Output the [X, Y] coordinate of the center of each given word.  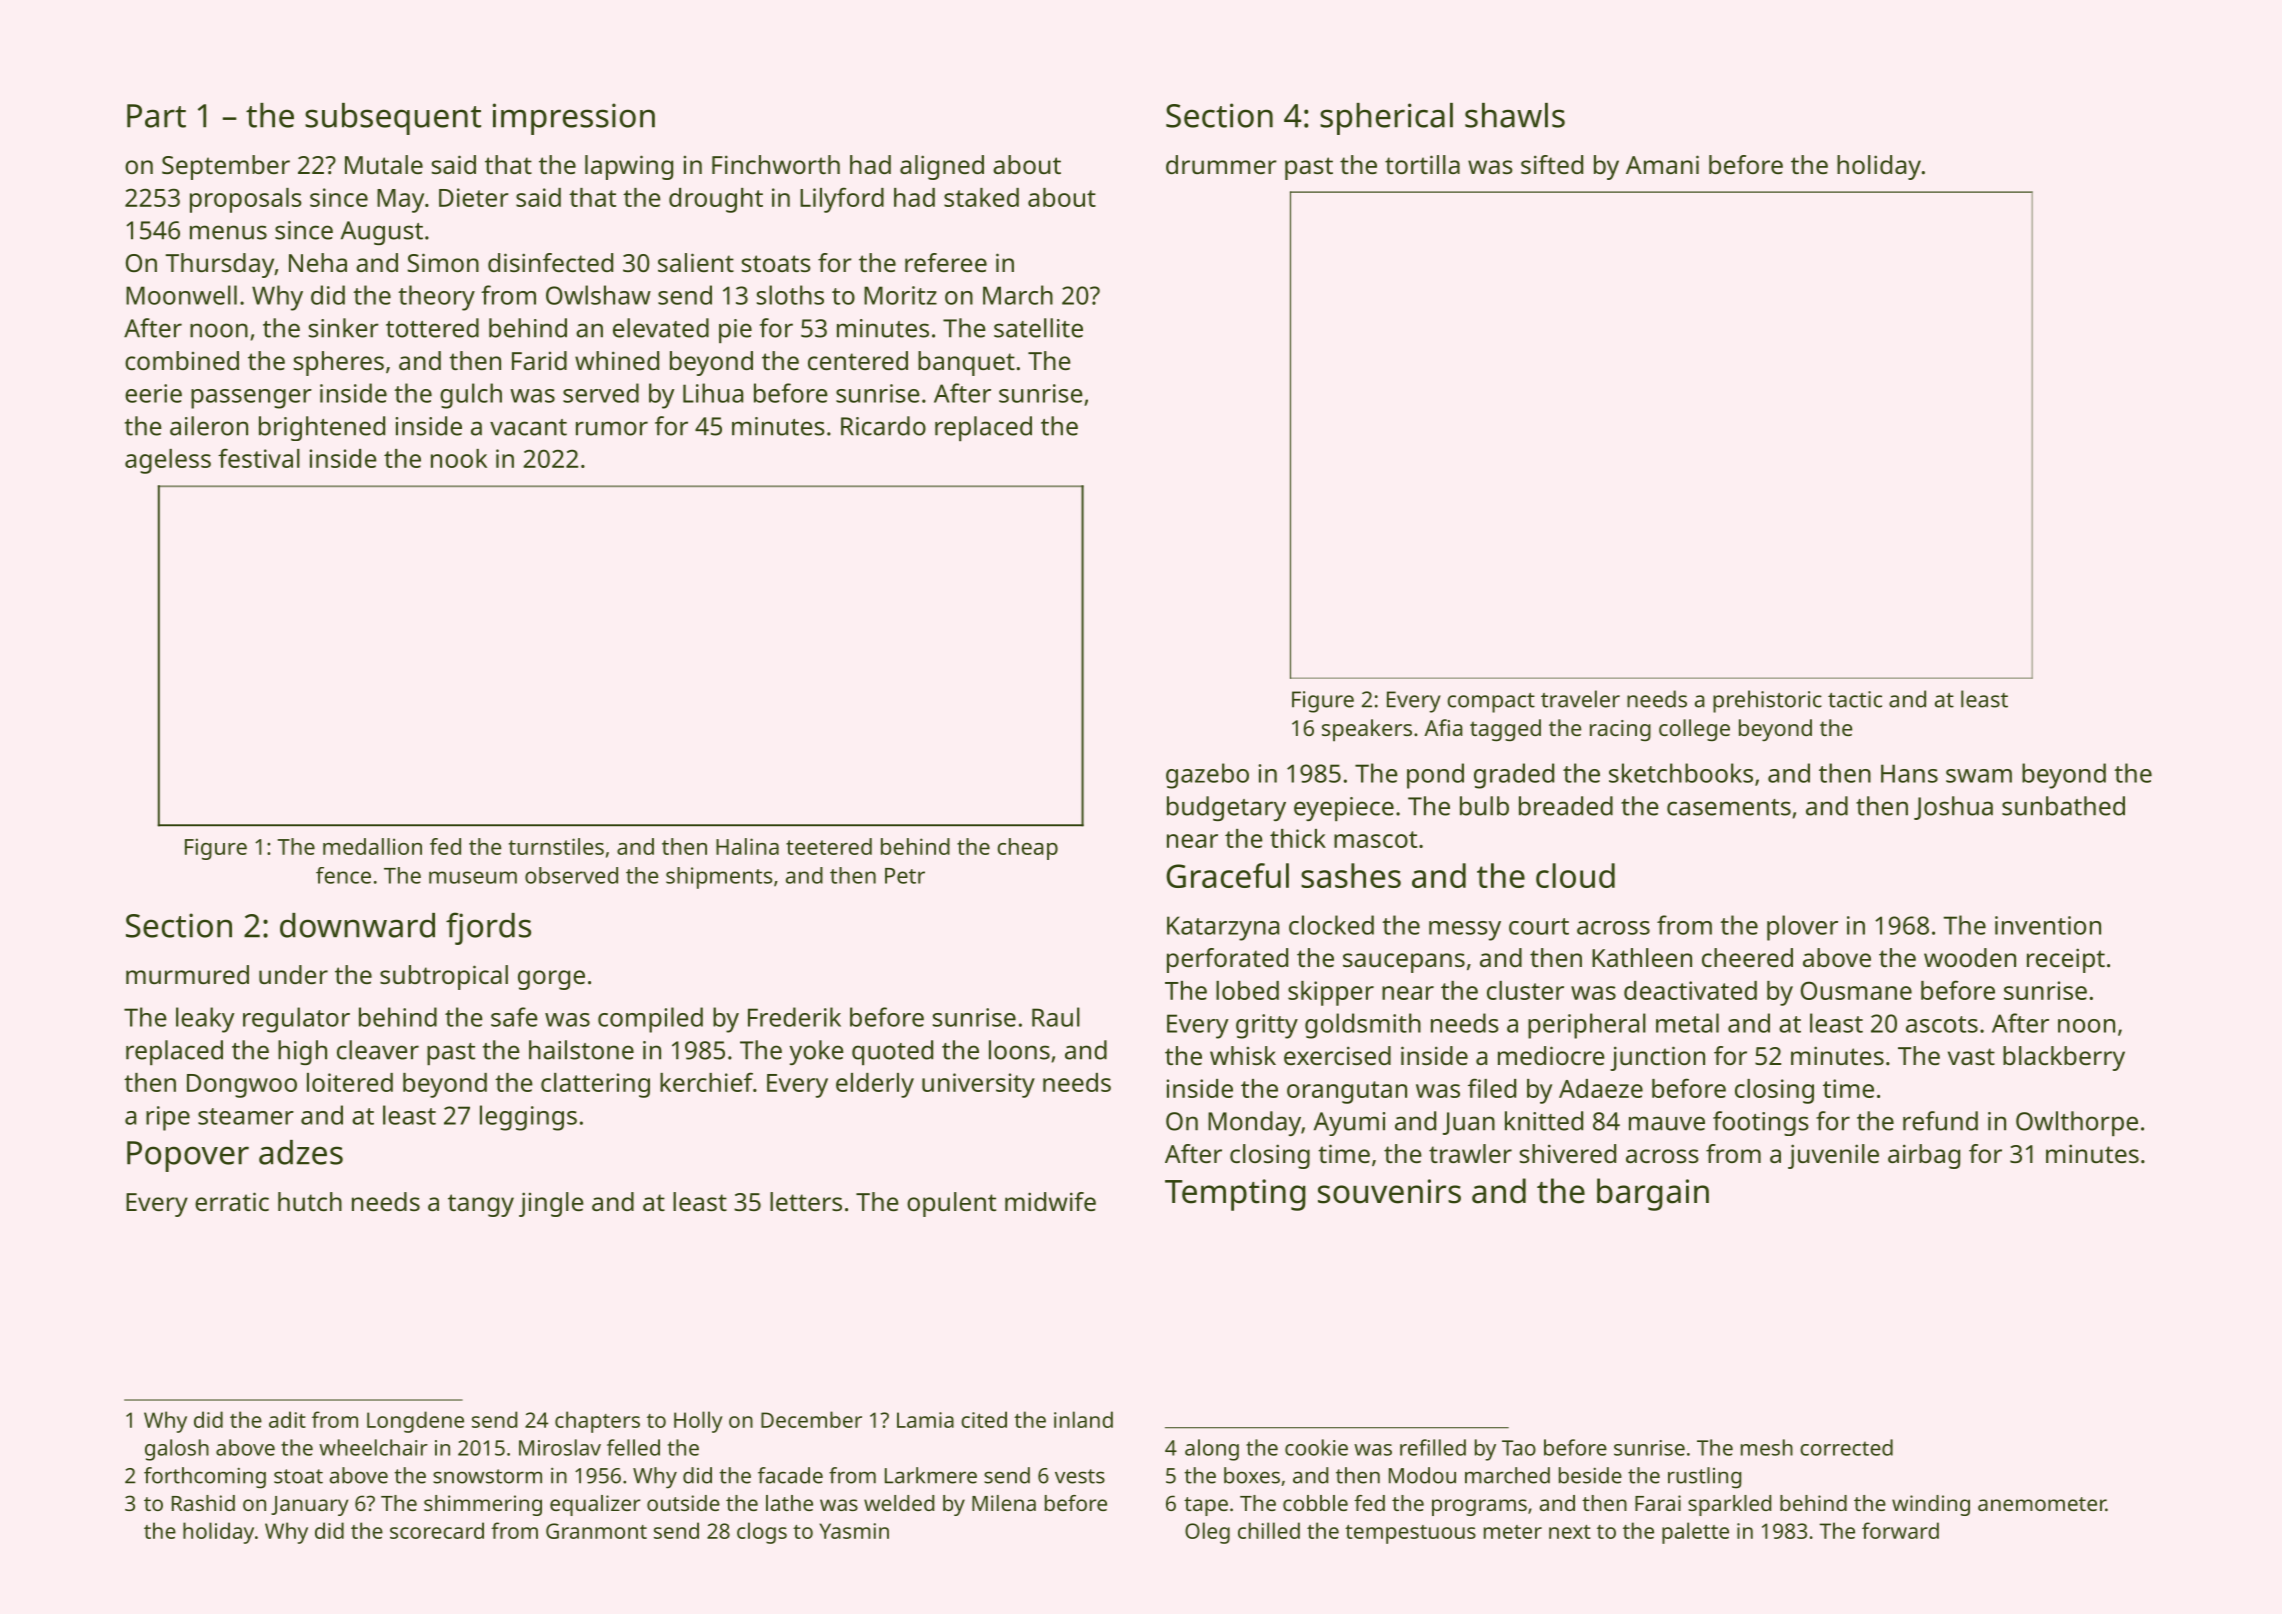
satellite [1038, 328]
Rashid [203, 1503]
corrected [1846, 1447]
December [811, 1419]
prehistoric [1767, 701]
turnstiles [556, 846]
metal [1687, 1023]
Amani [1662, 164]
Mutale [384, 164]
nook [459, 458]
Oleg [1207, 1533]
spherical [1386, 119]
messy [1465, 931]
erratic [232, 1201]
